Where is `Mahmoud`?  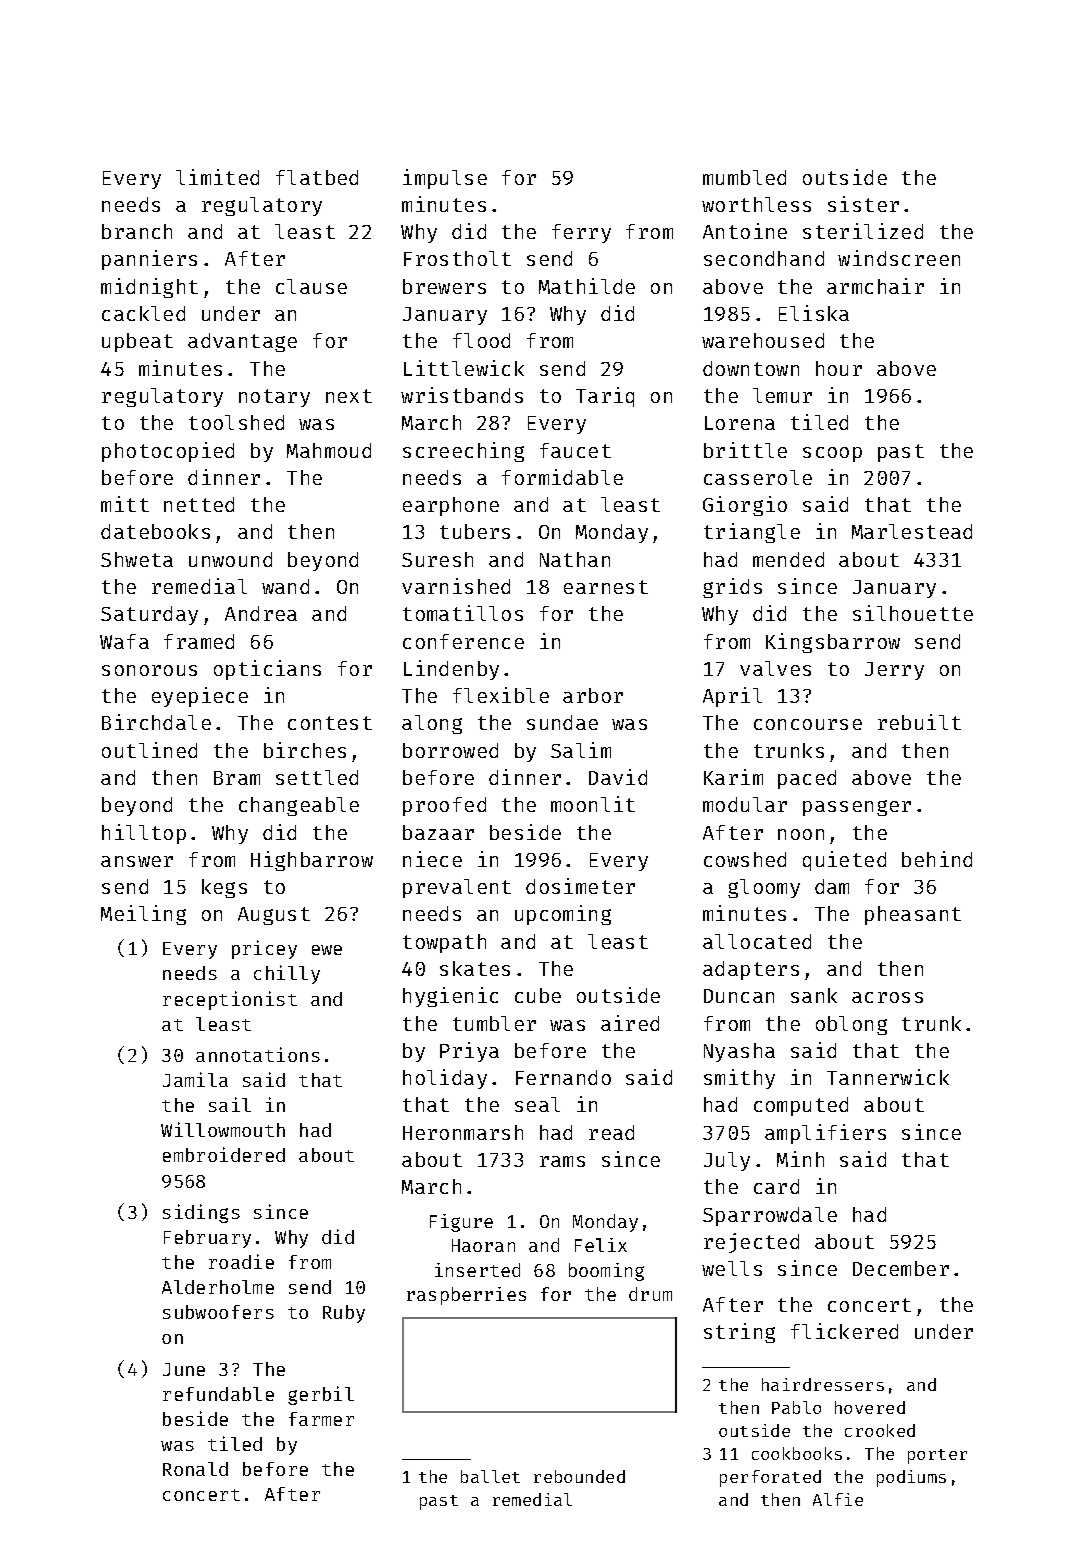 Mahmoud is located at coordinates (329, 450).
